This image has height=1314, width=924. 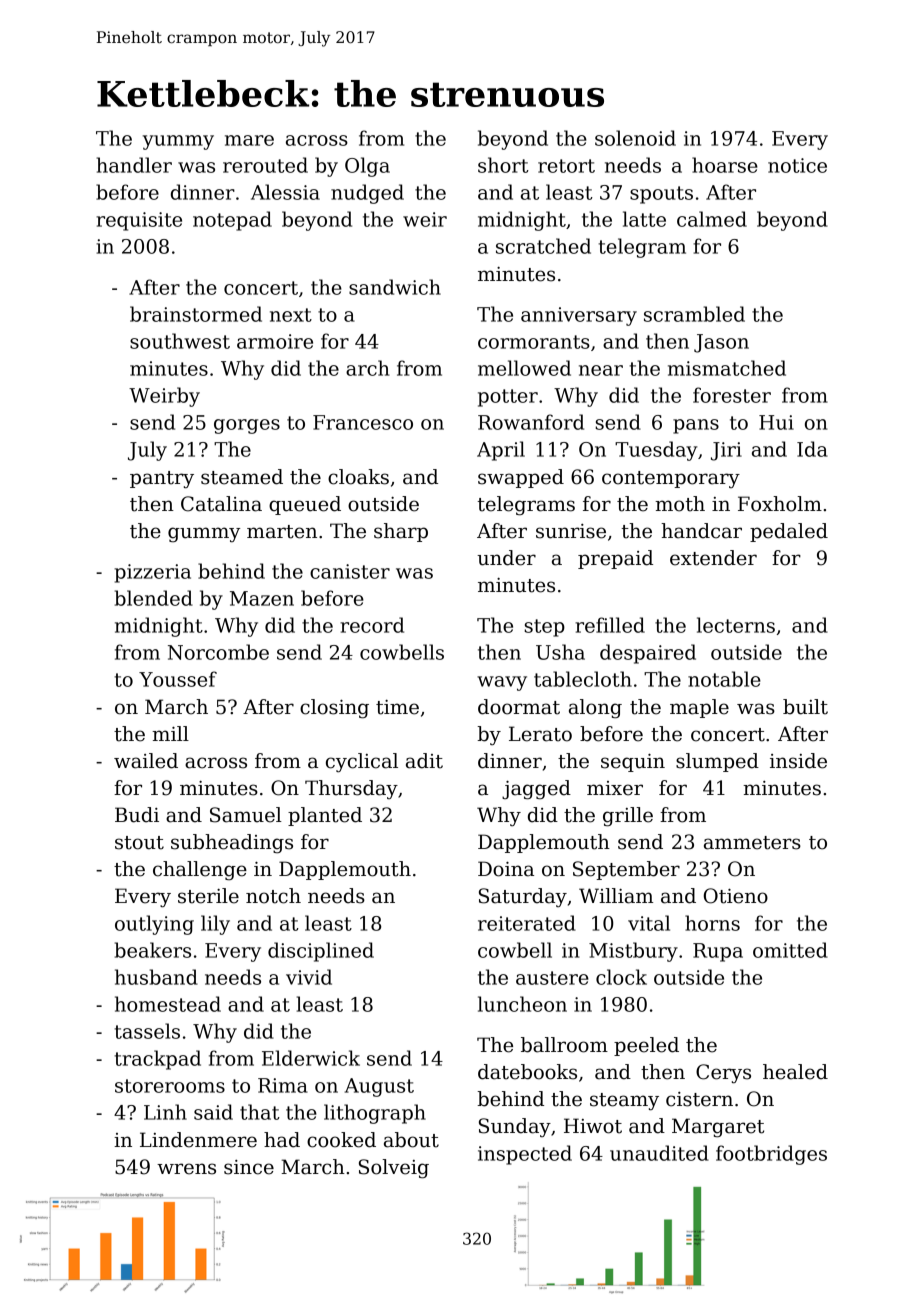 I want to click on Solveig, so click(x=394, y=1169).
